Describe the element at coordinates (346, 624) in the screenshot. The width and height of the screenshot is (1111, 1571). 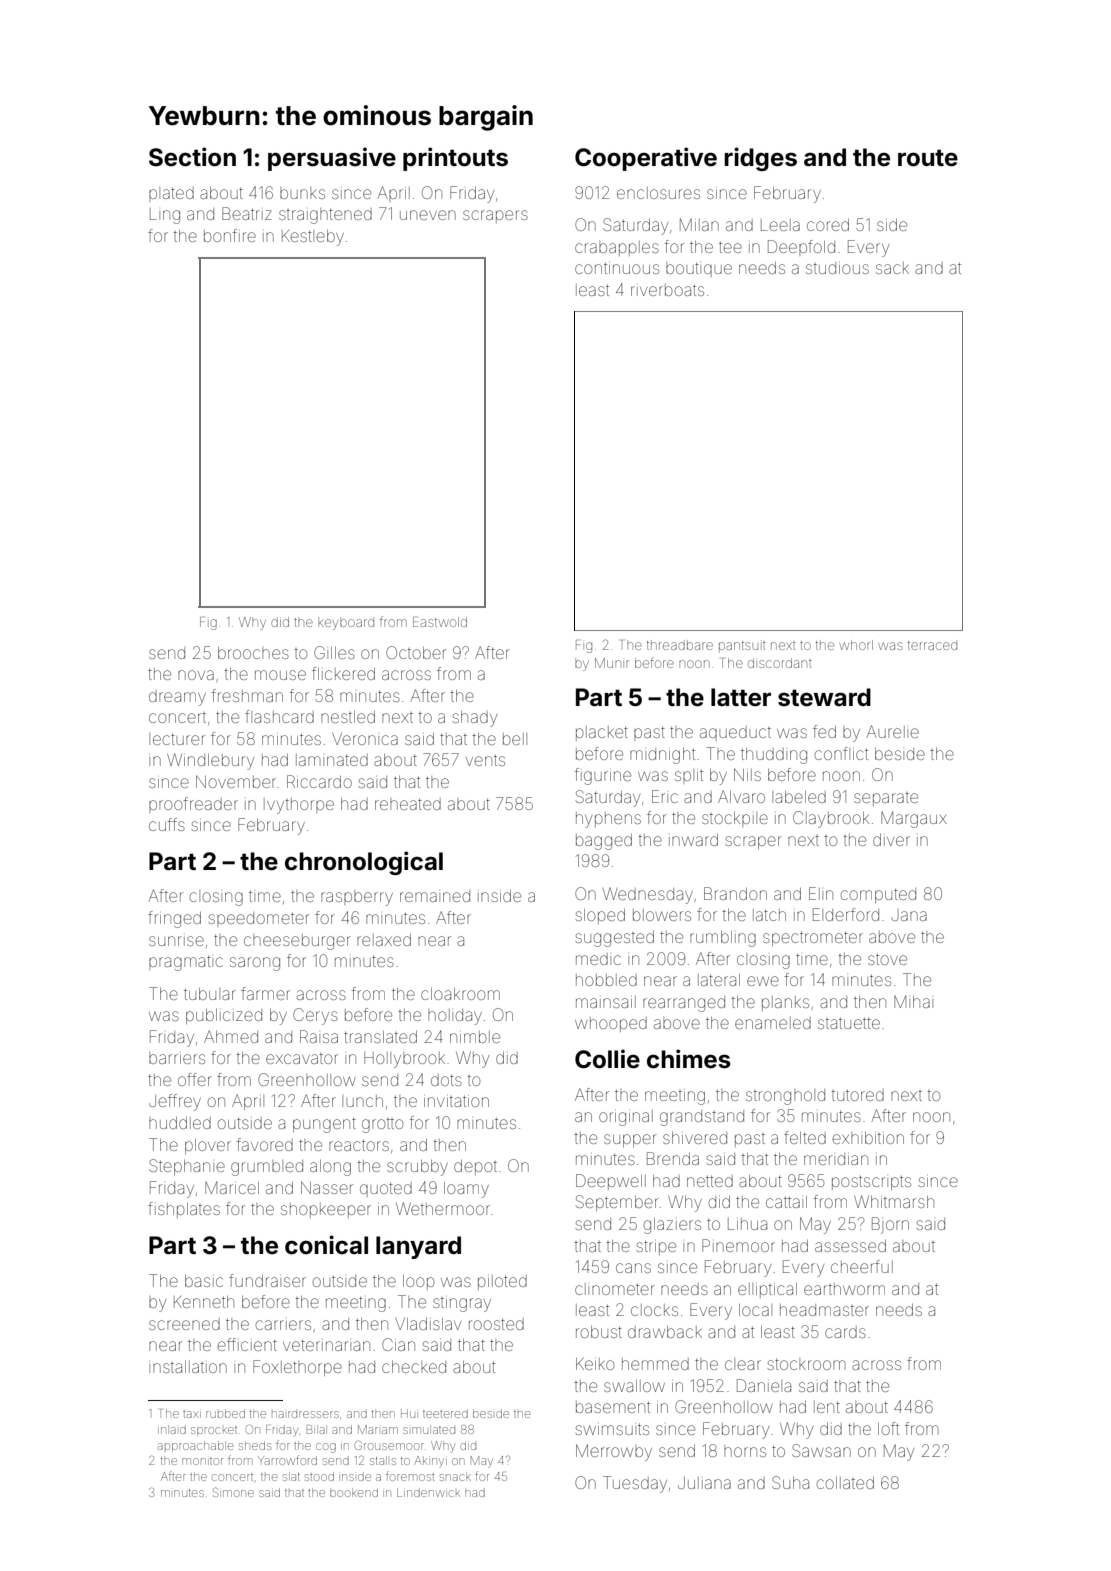
I see `keyboard` at that location.
